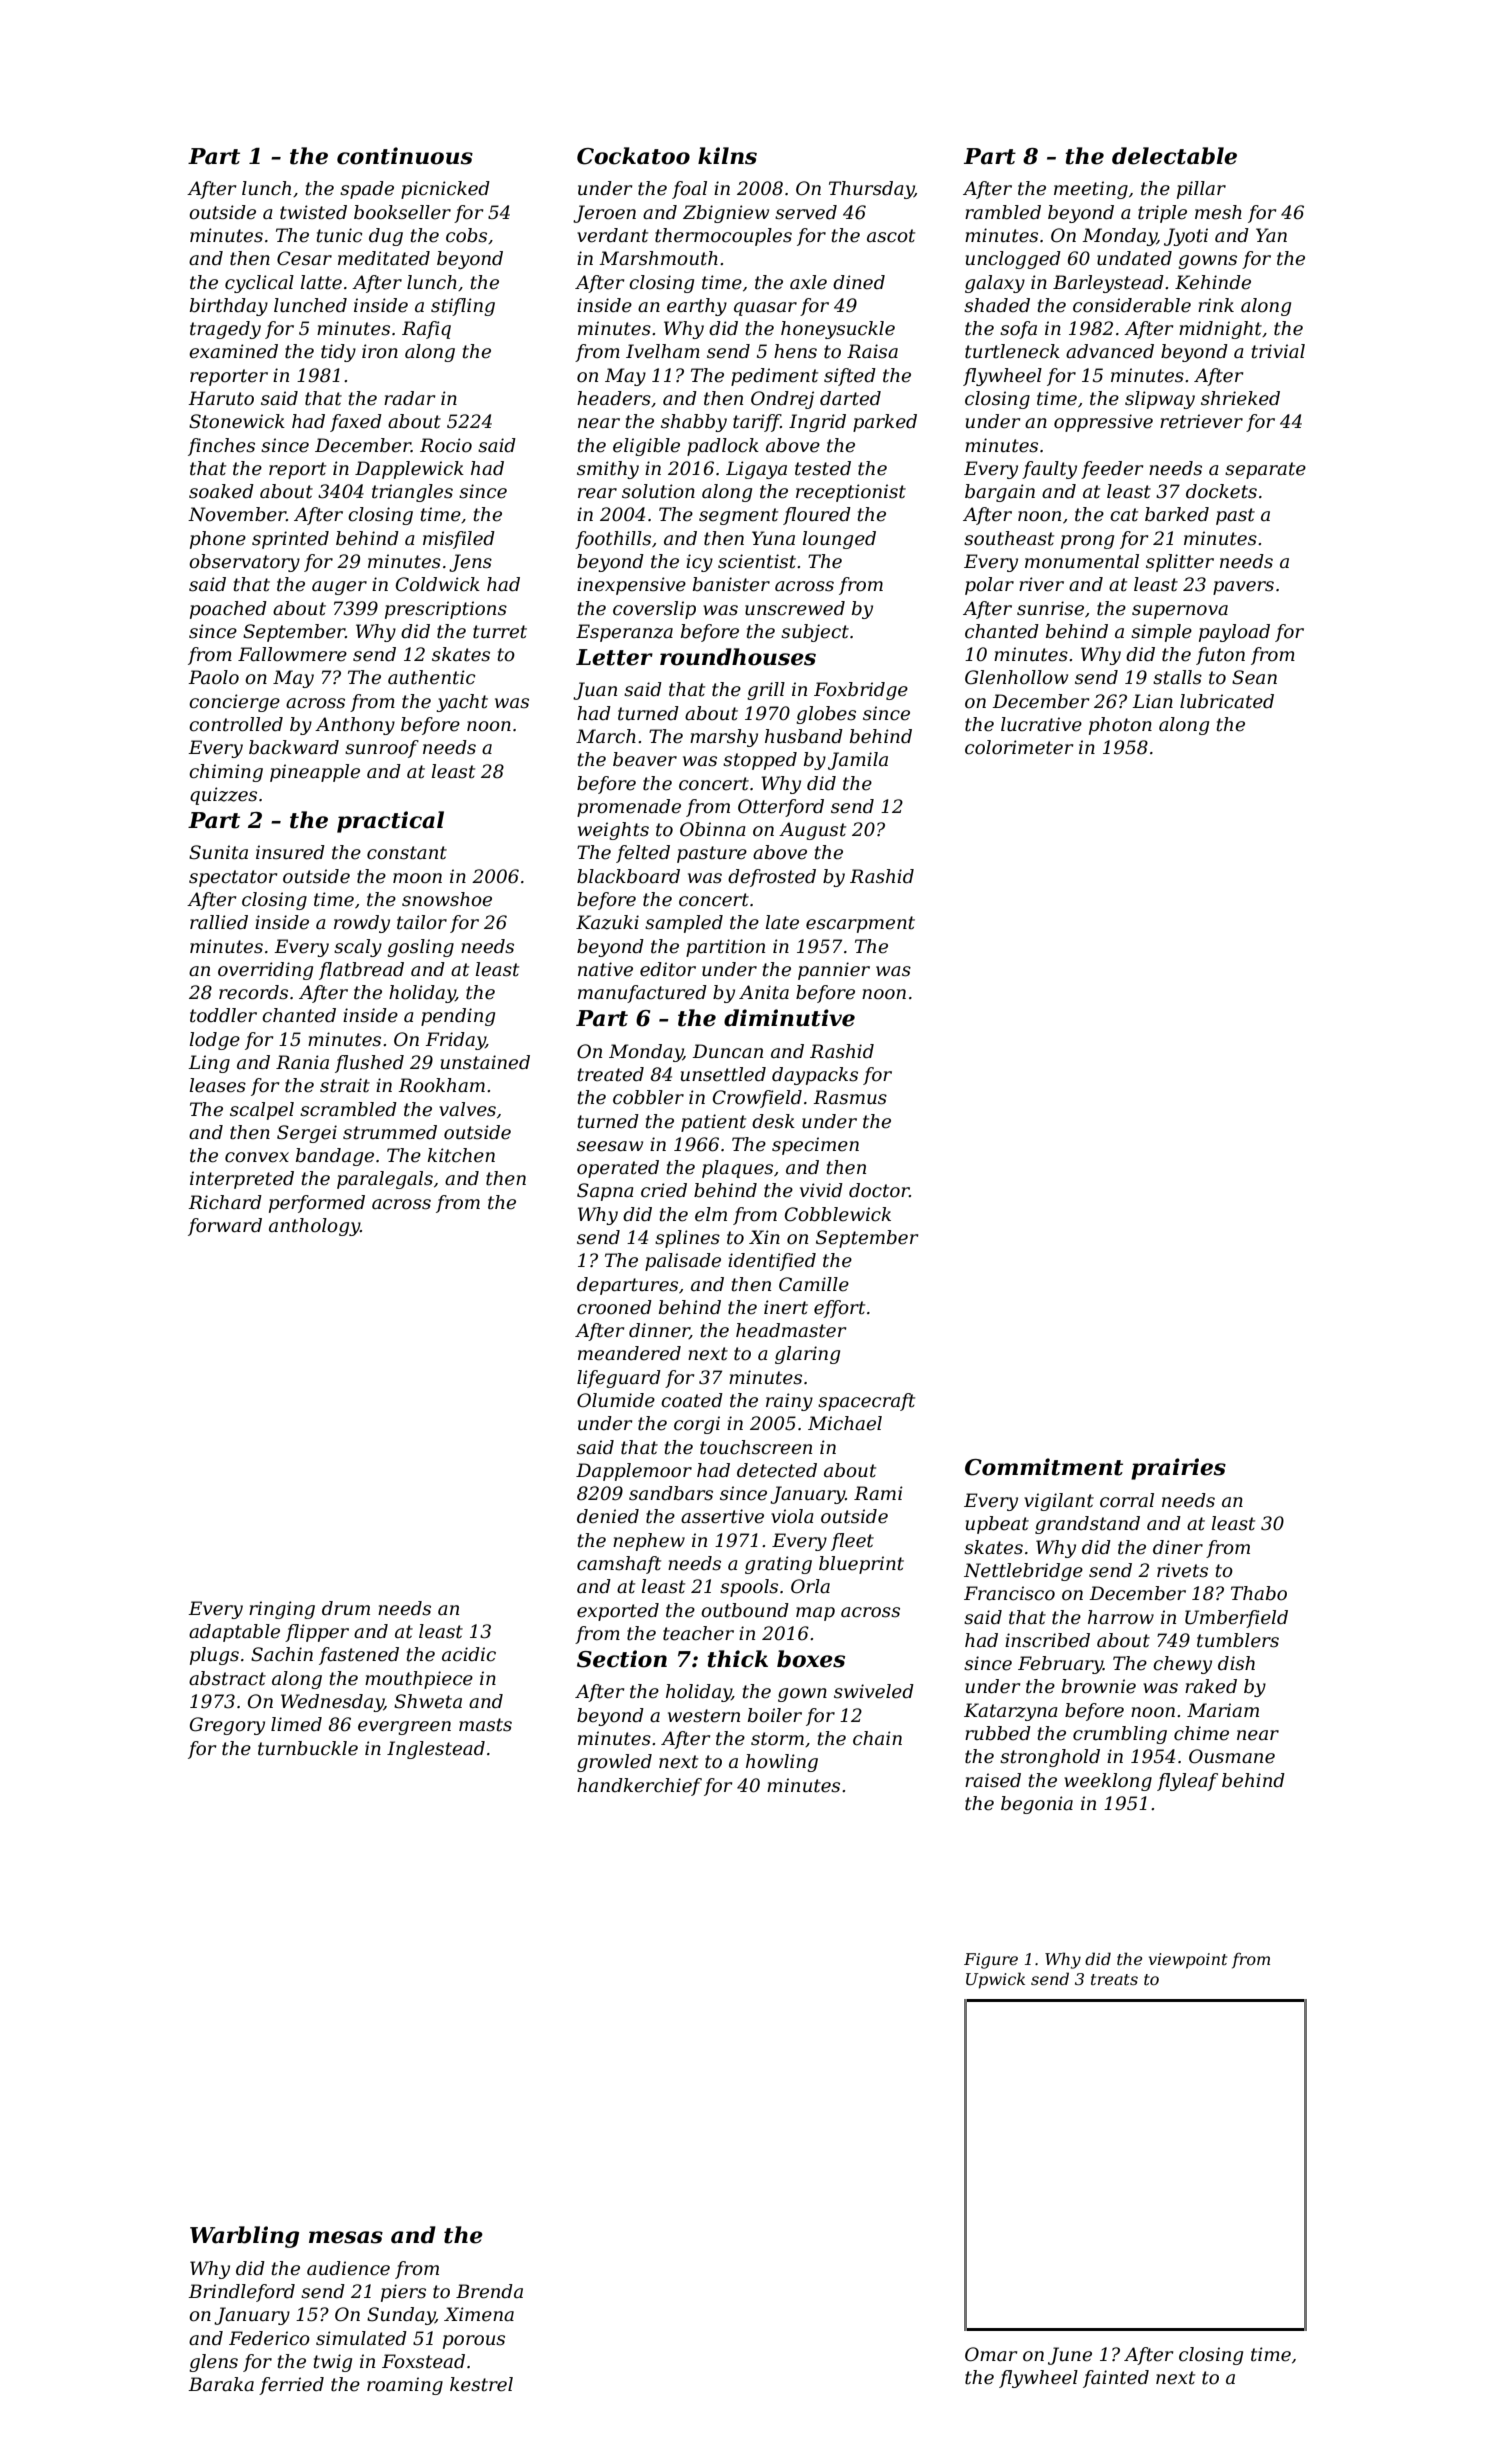 The height and width of the screenshot is (2464, 1496). I want to click on viewpoint, so click(1188, 1961).
